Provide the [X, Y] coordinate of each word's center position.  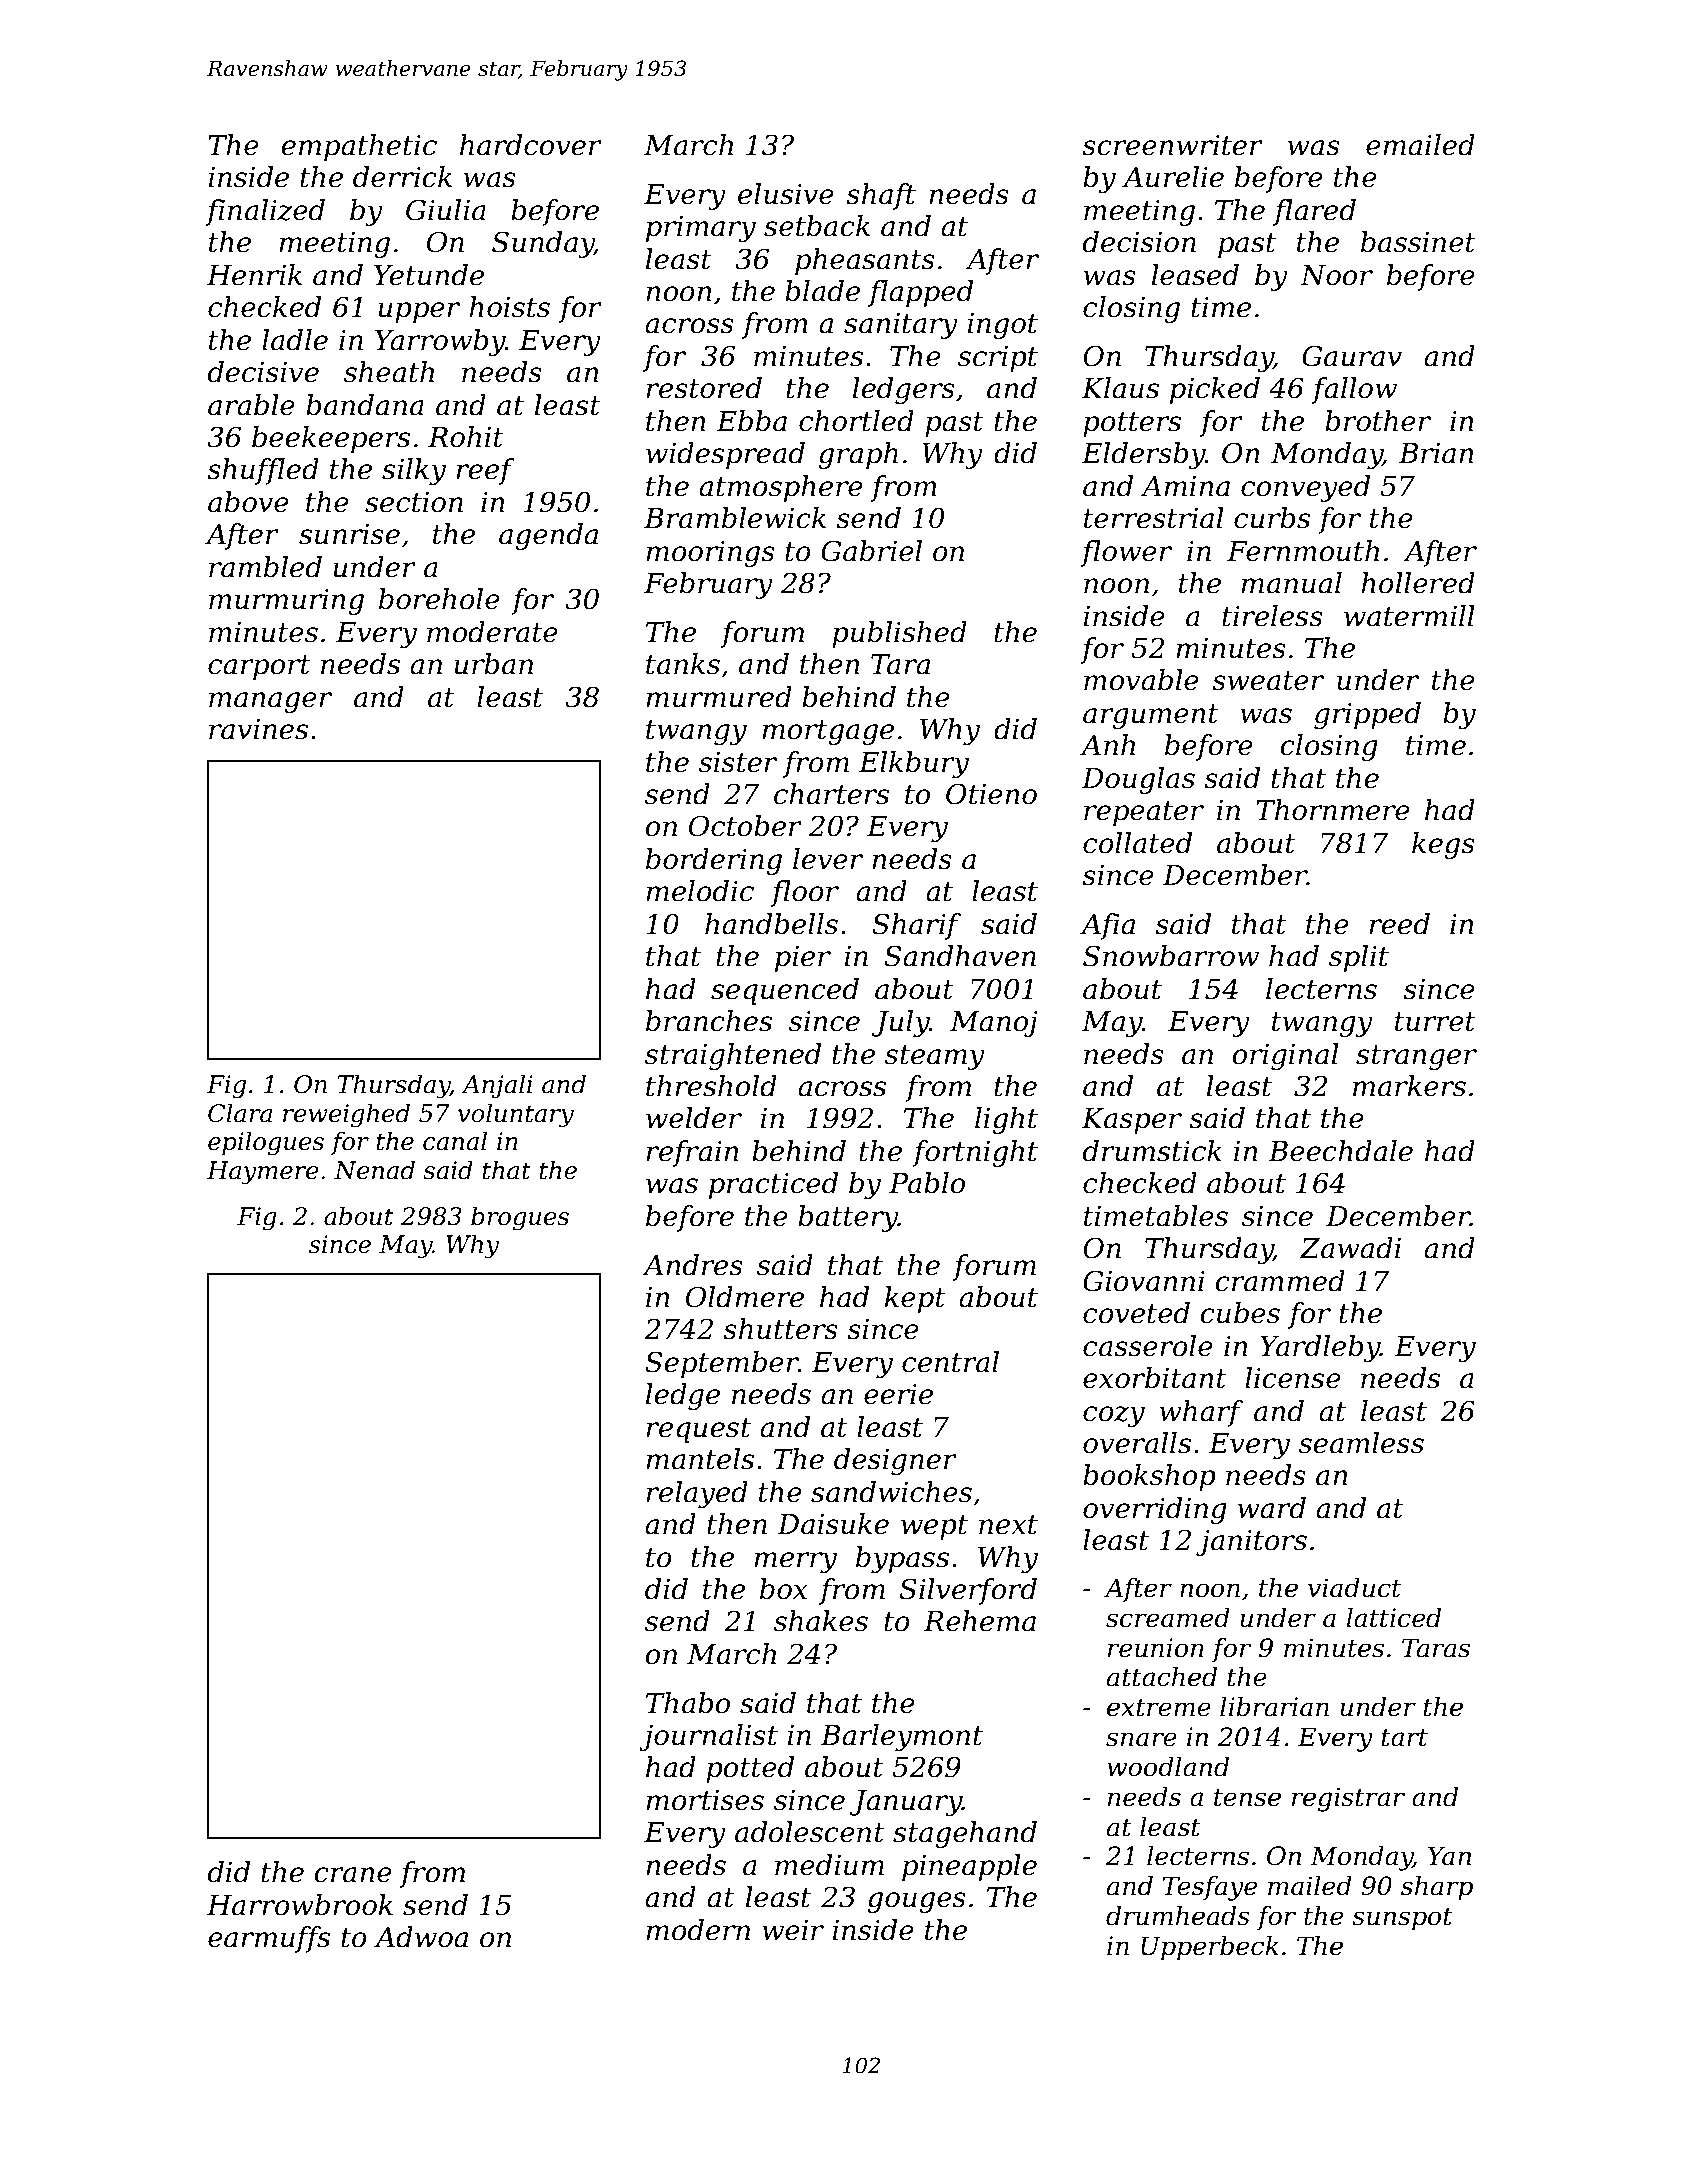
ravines [258, 729]
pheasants [865, 261]
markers [1409, 1086]
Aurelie [1173, 177]
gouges [916, 1902]
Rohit [466, 437]
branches [709, 1021]
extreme [1159, 1708]
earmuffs [269, 1939]
